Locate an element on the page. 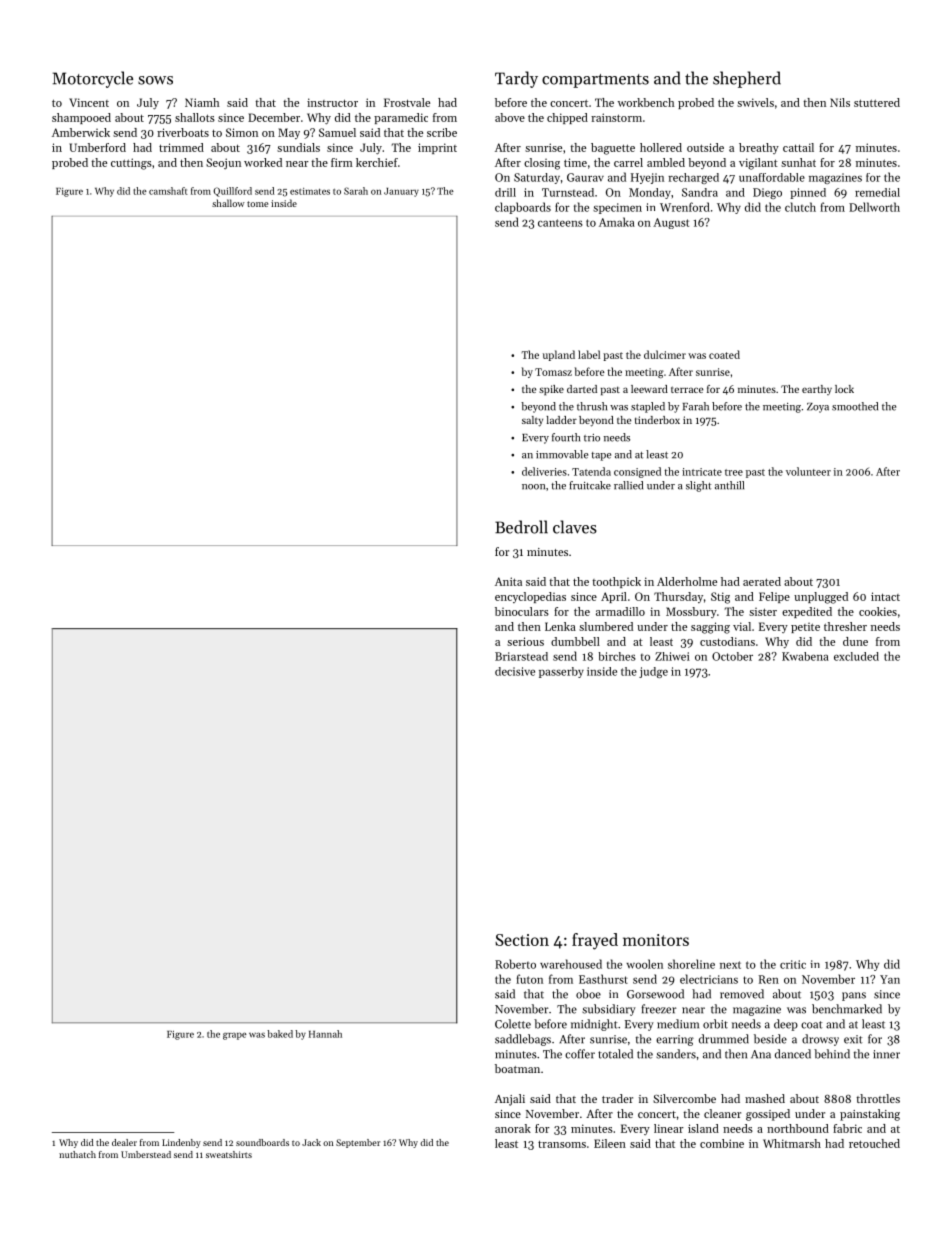  decisive is located at coordinates (515, 671).
